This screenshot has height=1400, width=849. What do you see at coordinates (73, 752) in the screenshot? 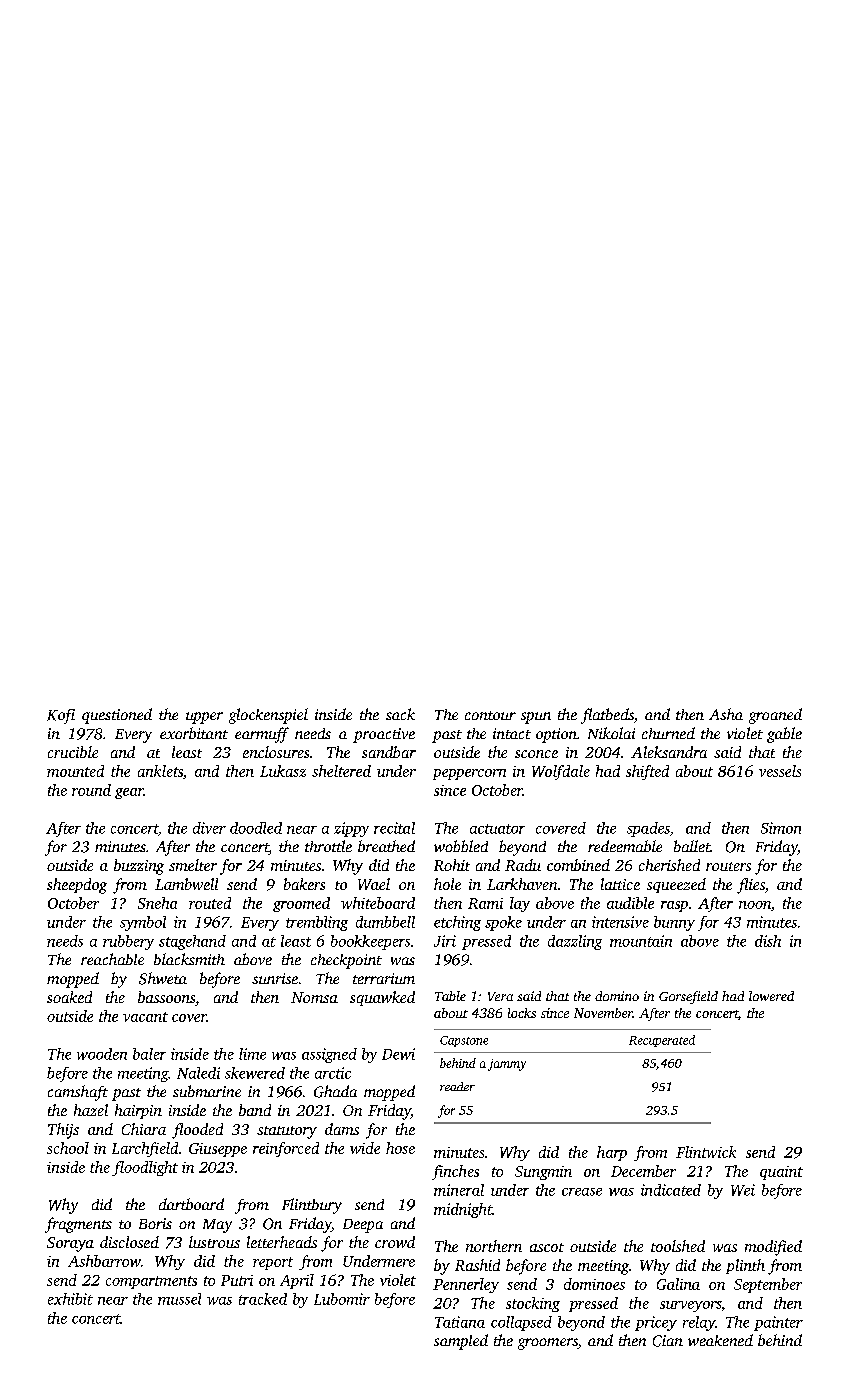
I see `crucible` at bounding box center [73, 752].
